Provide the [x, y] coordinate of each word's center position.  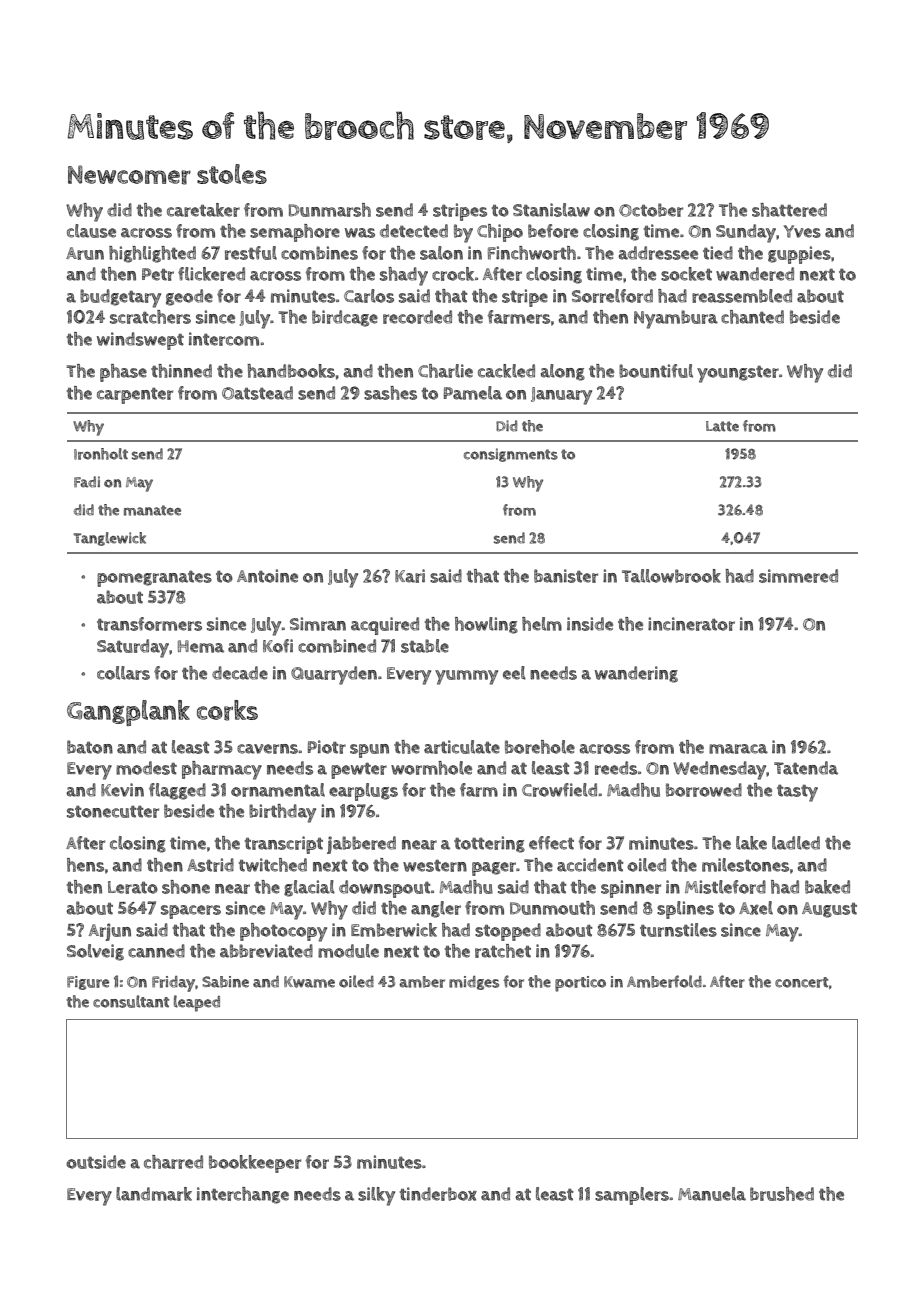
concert [801, 982]
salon [441, 253]
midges [474, 983]
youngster [738, 374]
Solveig [95, 952]
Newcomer [129, 175]
